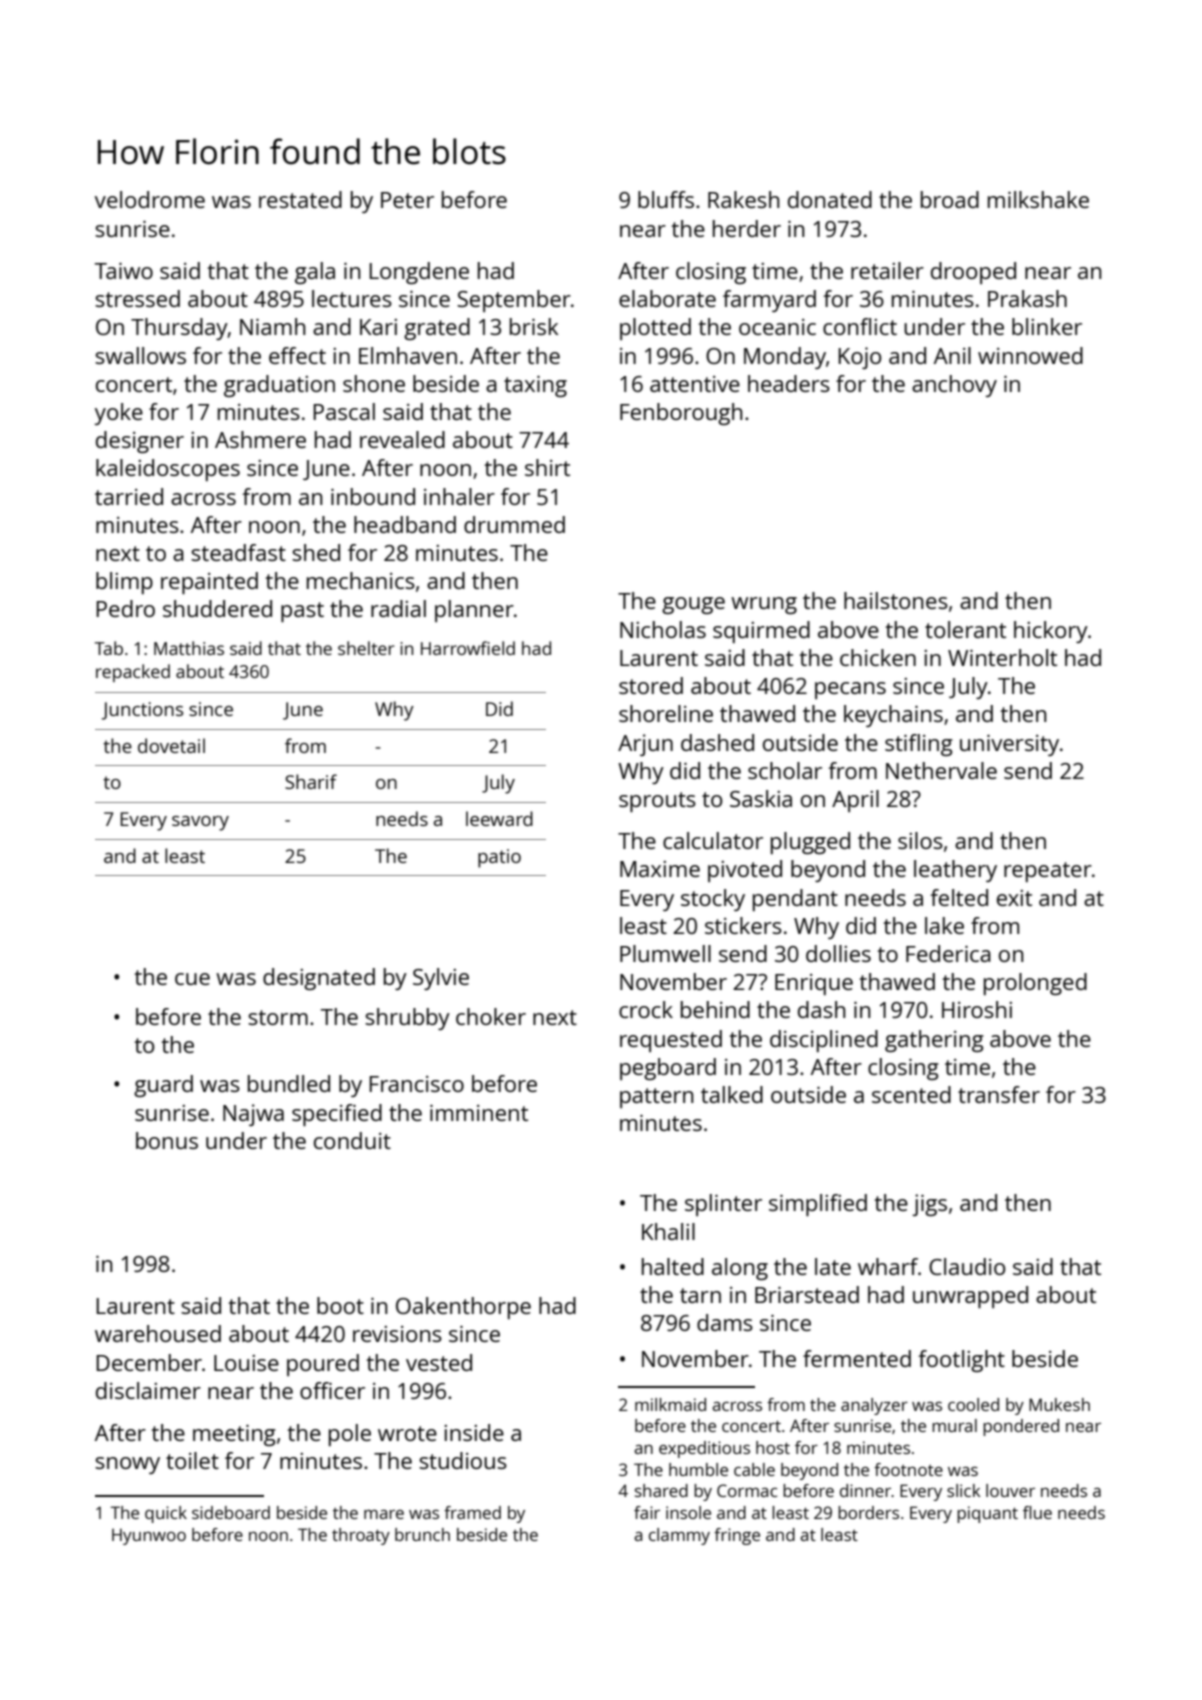  What do you see at coordinates (350, 1435) in the document?
I see `pole` at bounding box center [350, 1435].
